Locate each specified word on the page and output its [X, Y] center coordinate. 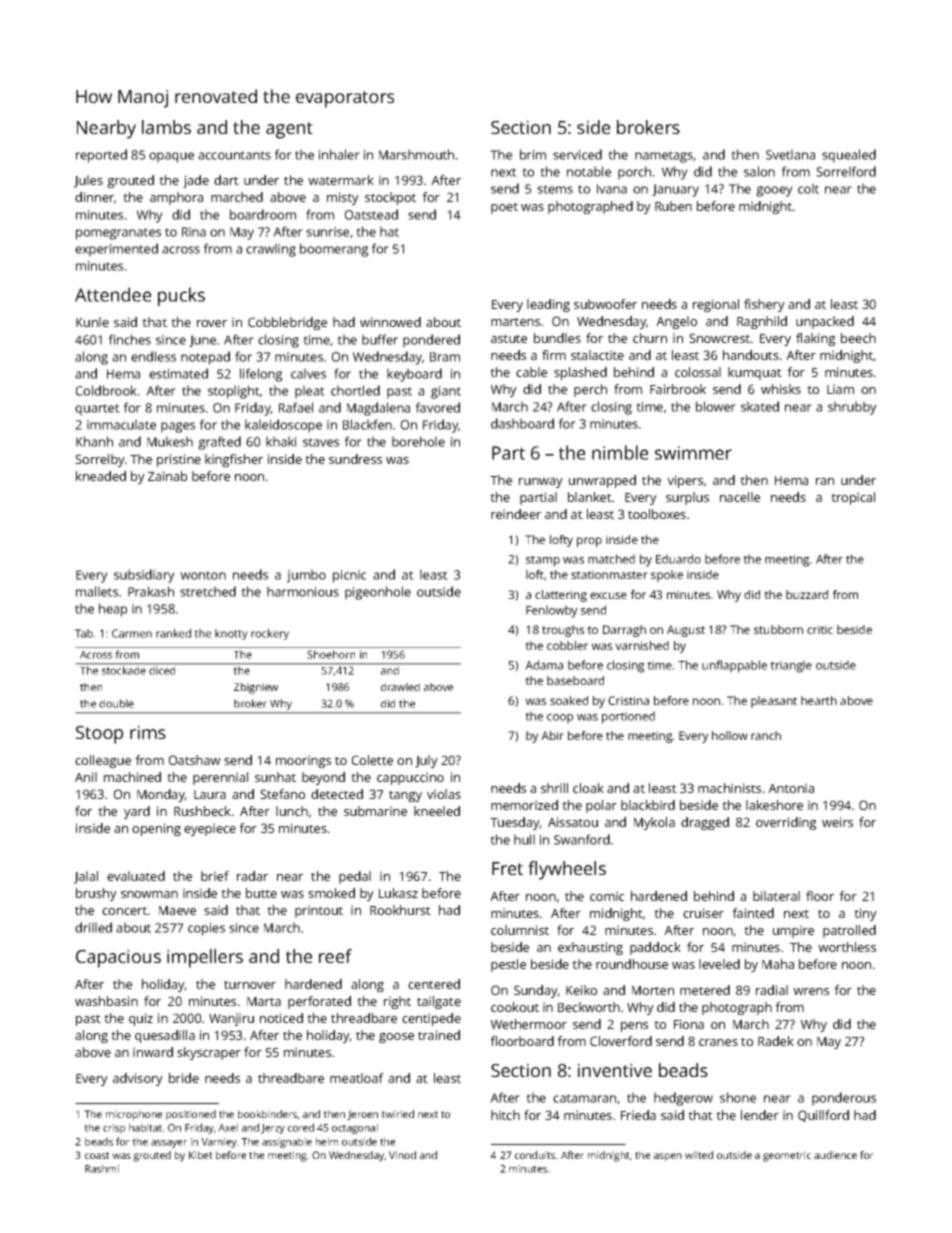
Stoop [99, 735]
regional [716, 305]
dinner [94, 197]
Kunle [92, 322]
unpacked [825, 322]
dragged [705, 823]
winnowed [390, 322]
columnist [520, 930]
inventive [615, 1070]
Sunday [536, 991]
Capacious [118, 958]
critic [820, 629]
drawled [400, 687]
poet [504, 208]
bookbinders [267, 1114]
